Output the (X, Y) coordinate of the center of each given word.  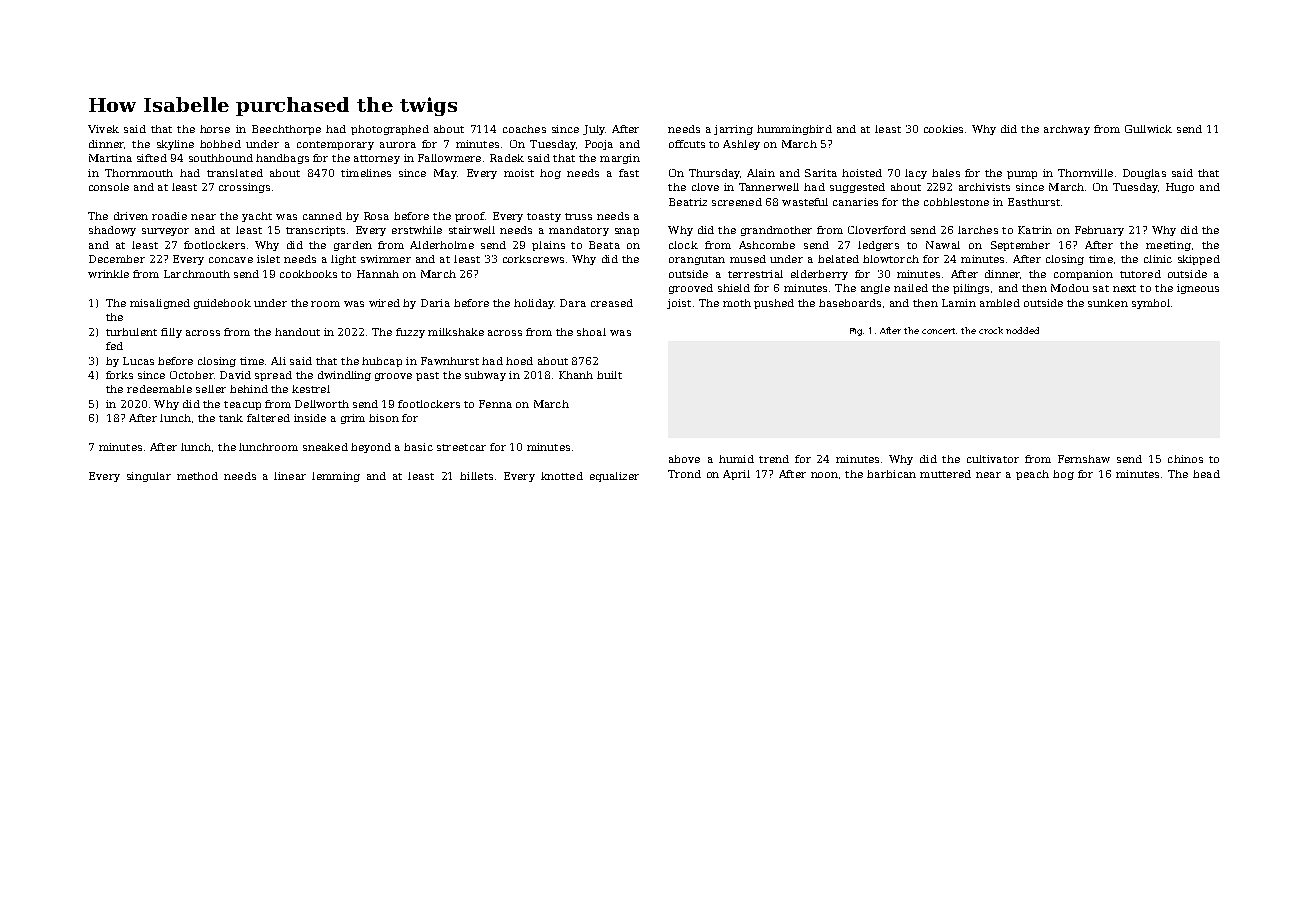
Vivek (103, 129)
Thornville (1085, 173)
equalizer (614, 477)
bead (1206, 474)
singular (149, 477)
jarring (733, 130)
